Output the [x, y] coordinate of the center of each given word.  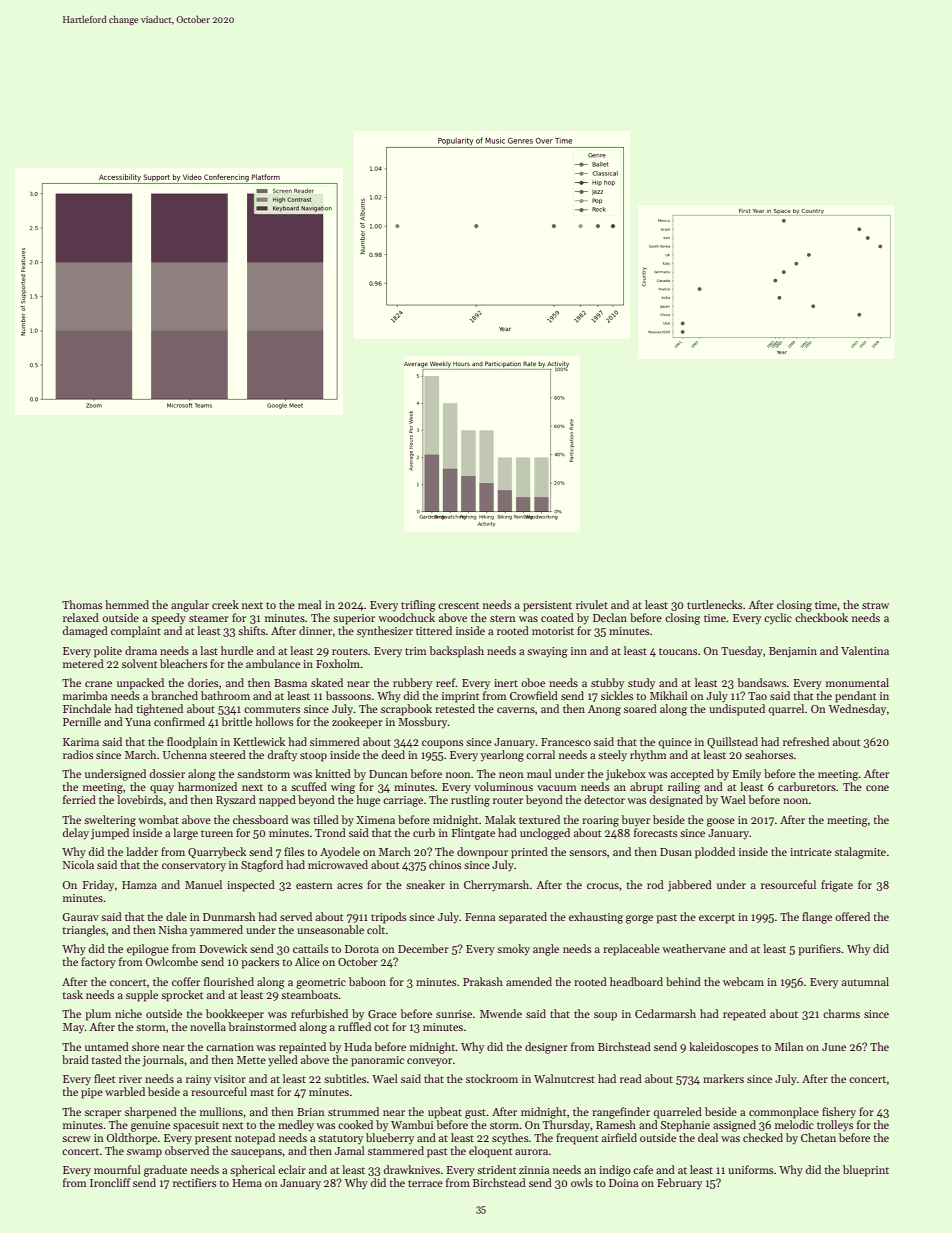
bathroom [225, 695]
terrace [425, 1183]
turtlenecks [714, 604]
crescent [458, 605]
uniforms [750, 1169]
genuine [150, 1126]
